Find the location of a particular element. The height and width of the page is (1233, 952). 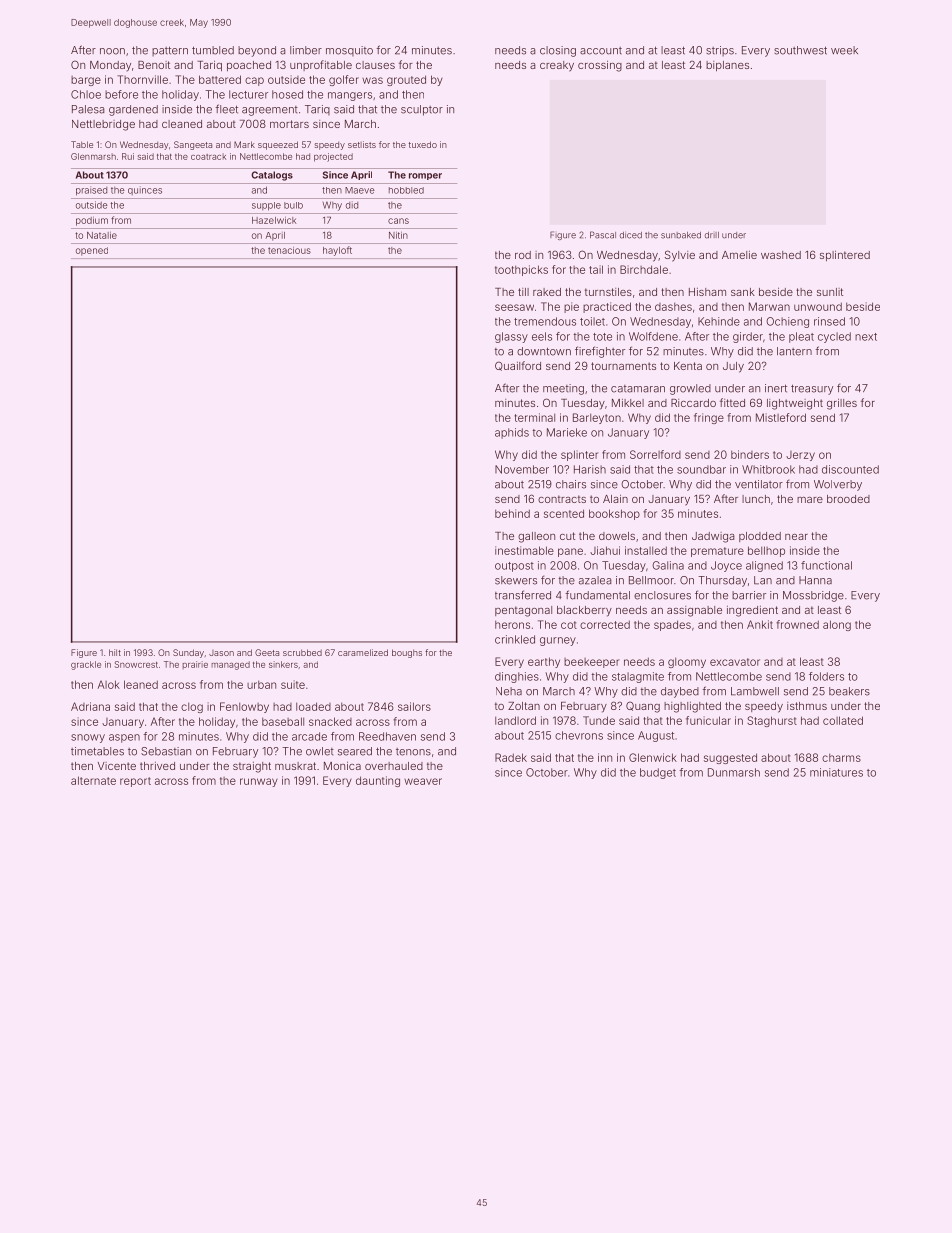

week is located at coordinates (844, 50).
